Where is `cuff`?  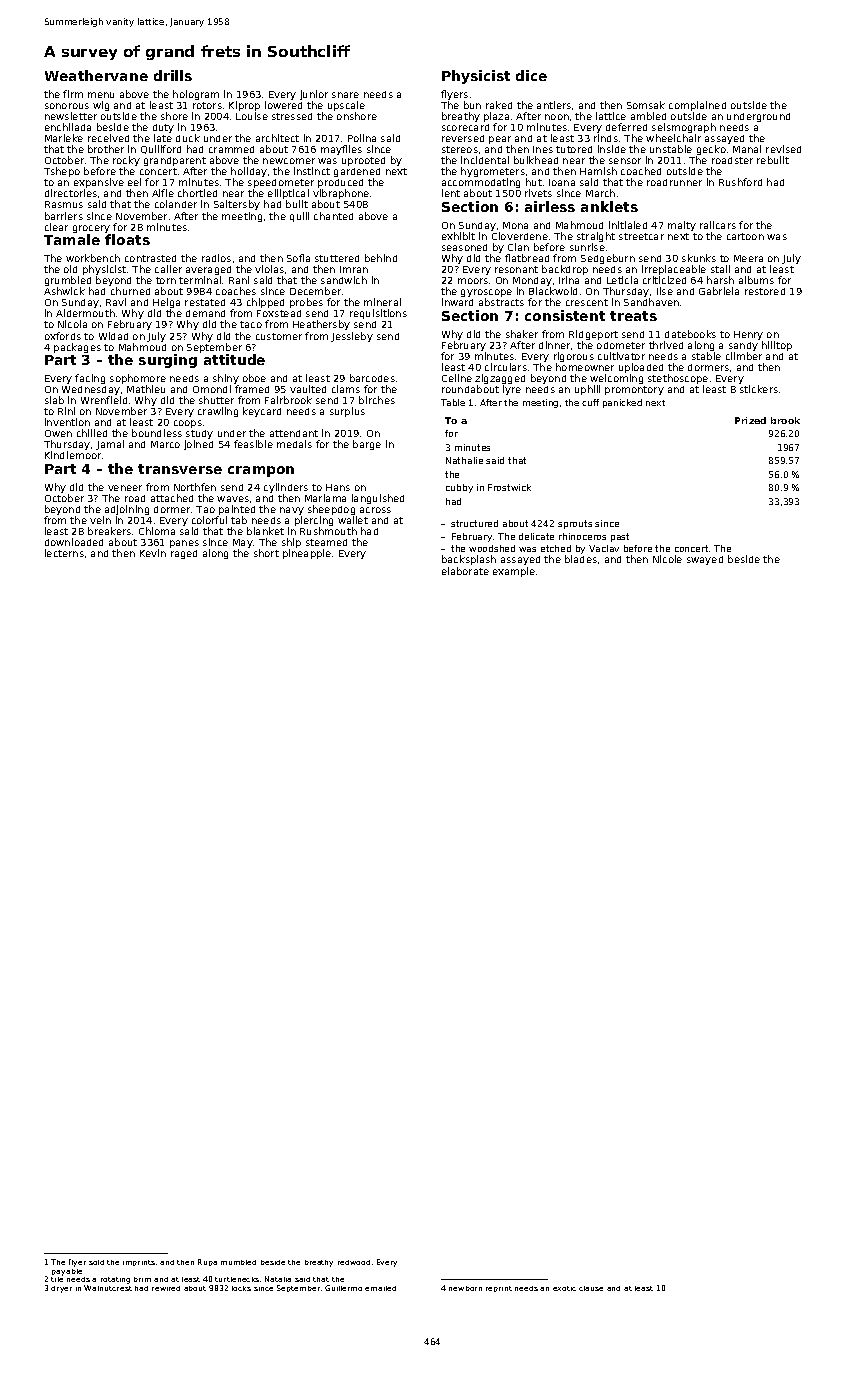
cuff is located at coordinates (590, 402).
